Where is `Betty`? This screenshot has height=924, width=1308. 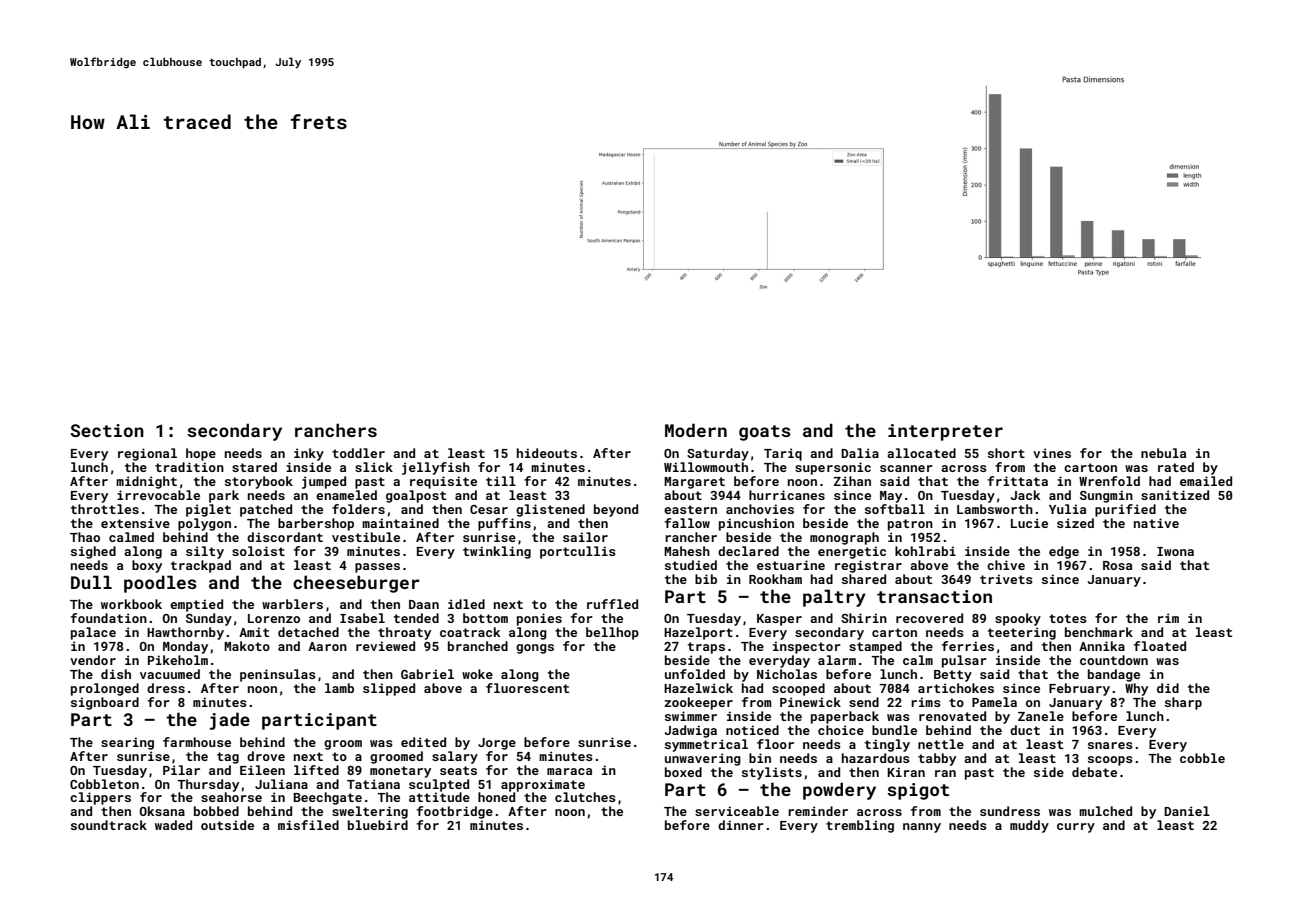
Betty is located at coordinates (953, 676).
